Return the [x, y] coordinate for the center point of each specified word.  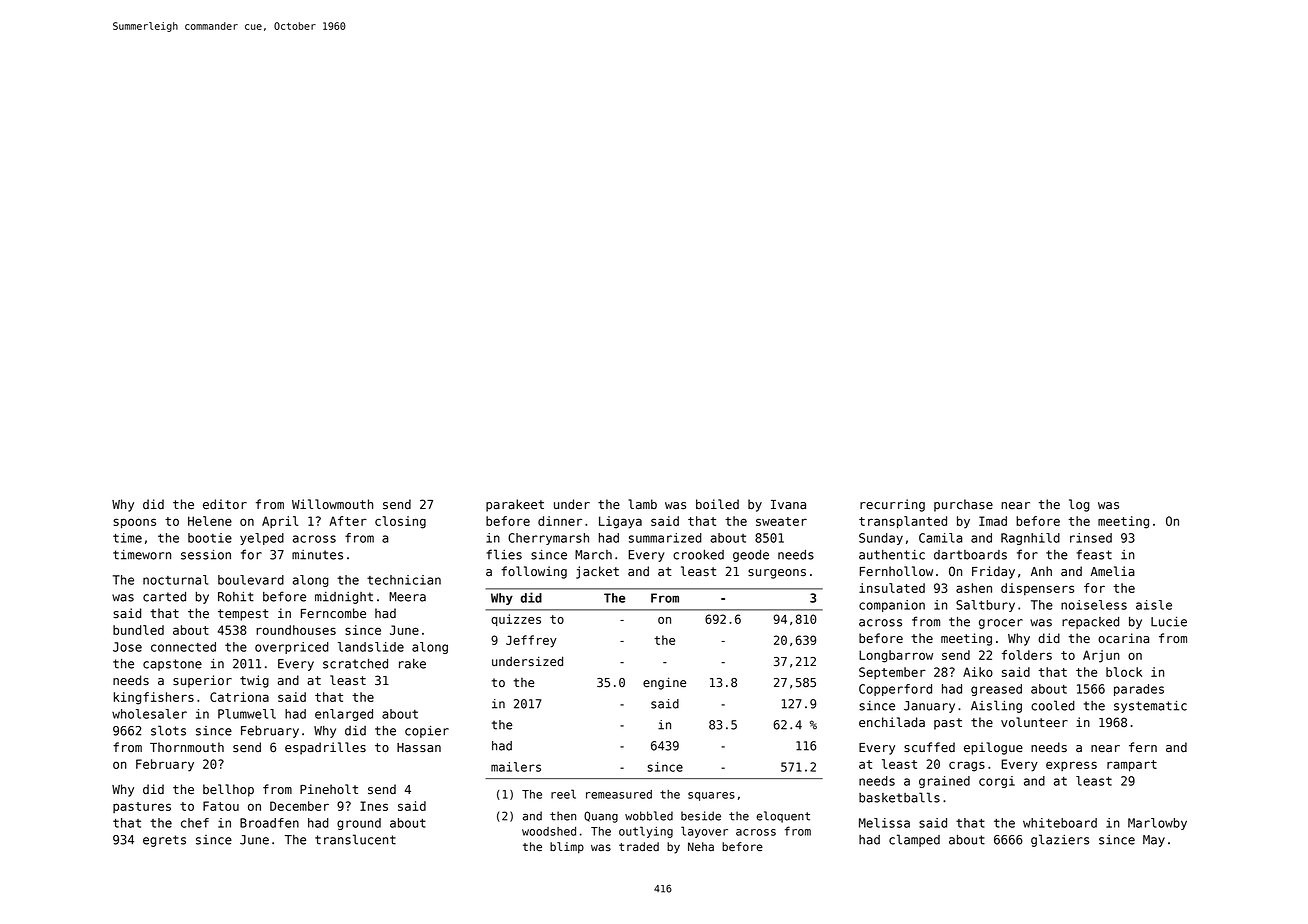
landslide [371, 647]
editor [225, 504]
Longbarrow [896, 656]
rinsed [1091, 538]
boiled [717, 504]
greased [996, 690]
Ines [374, 806]
